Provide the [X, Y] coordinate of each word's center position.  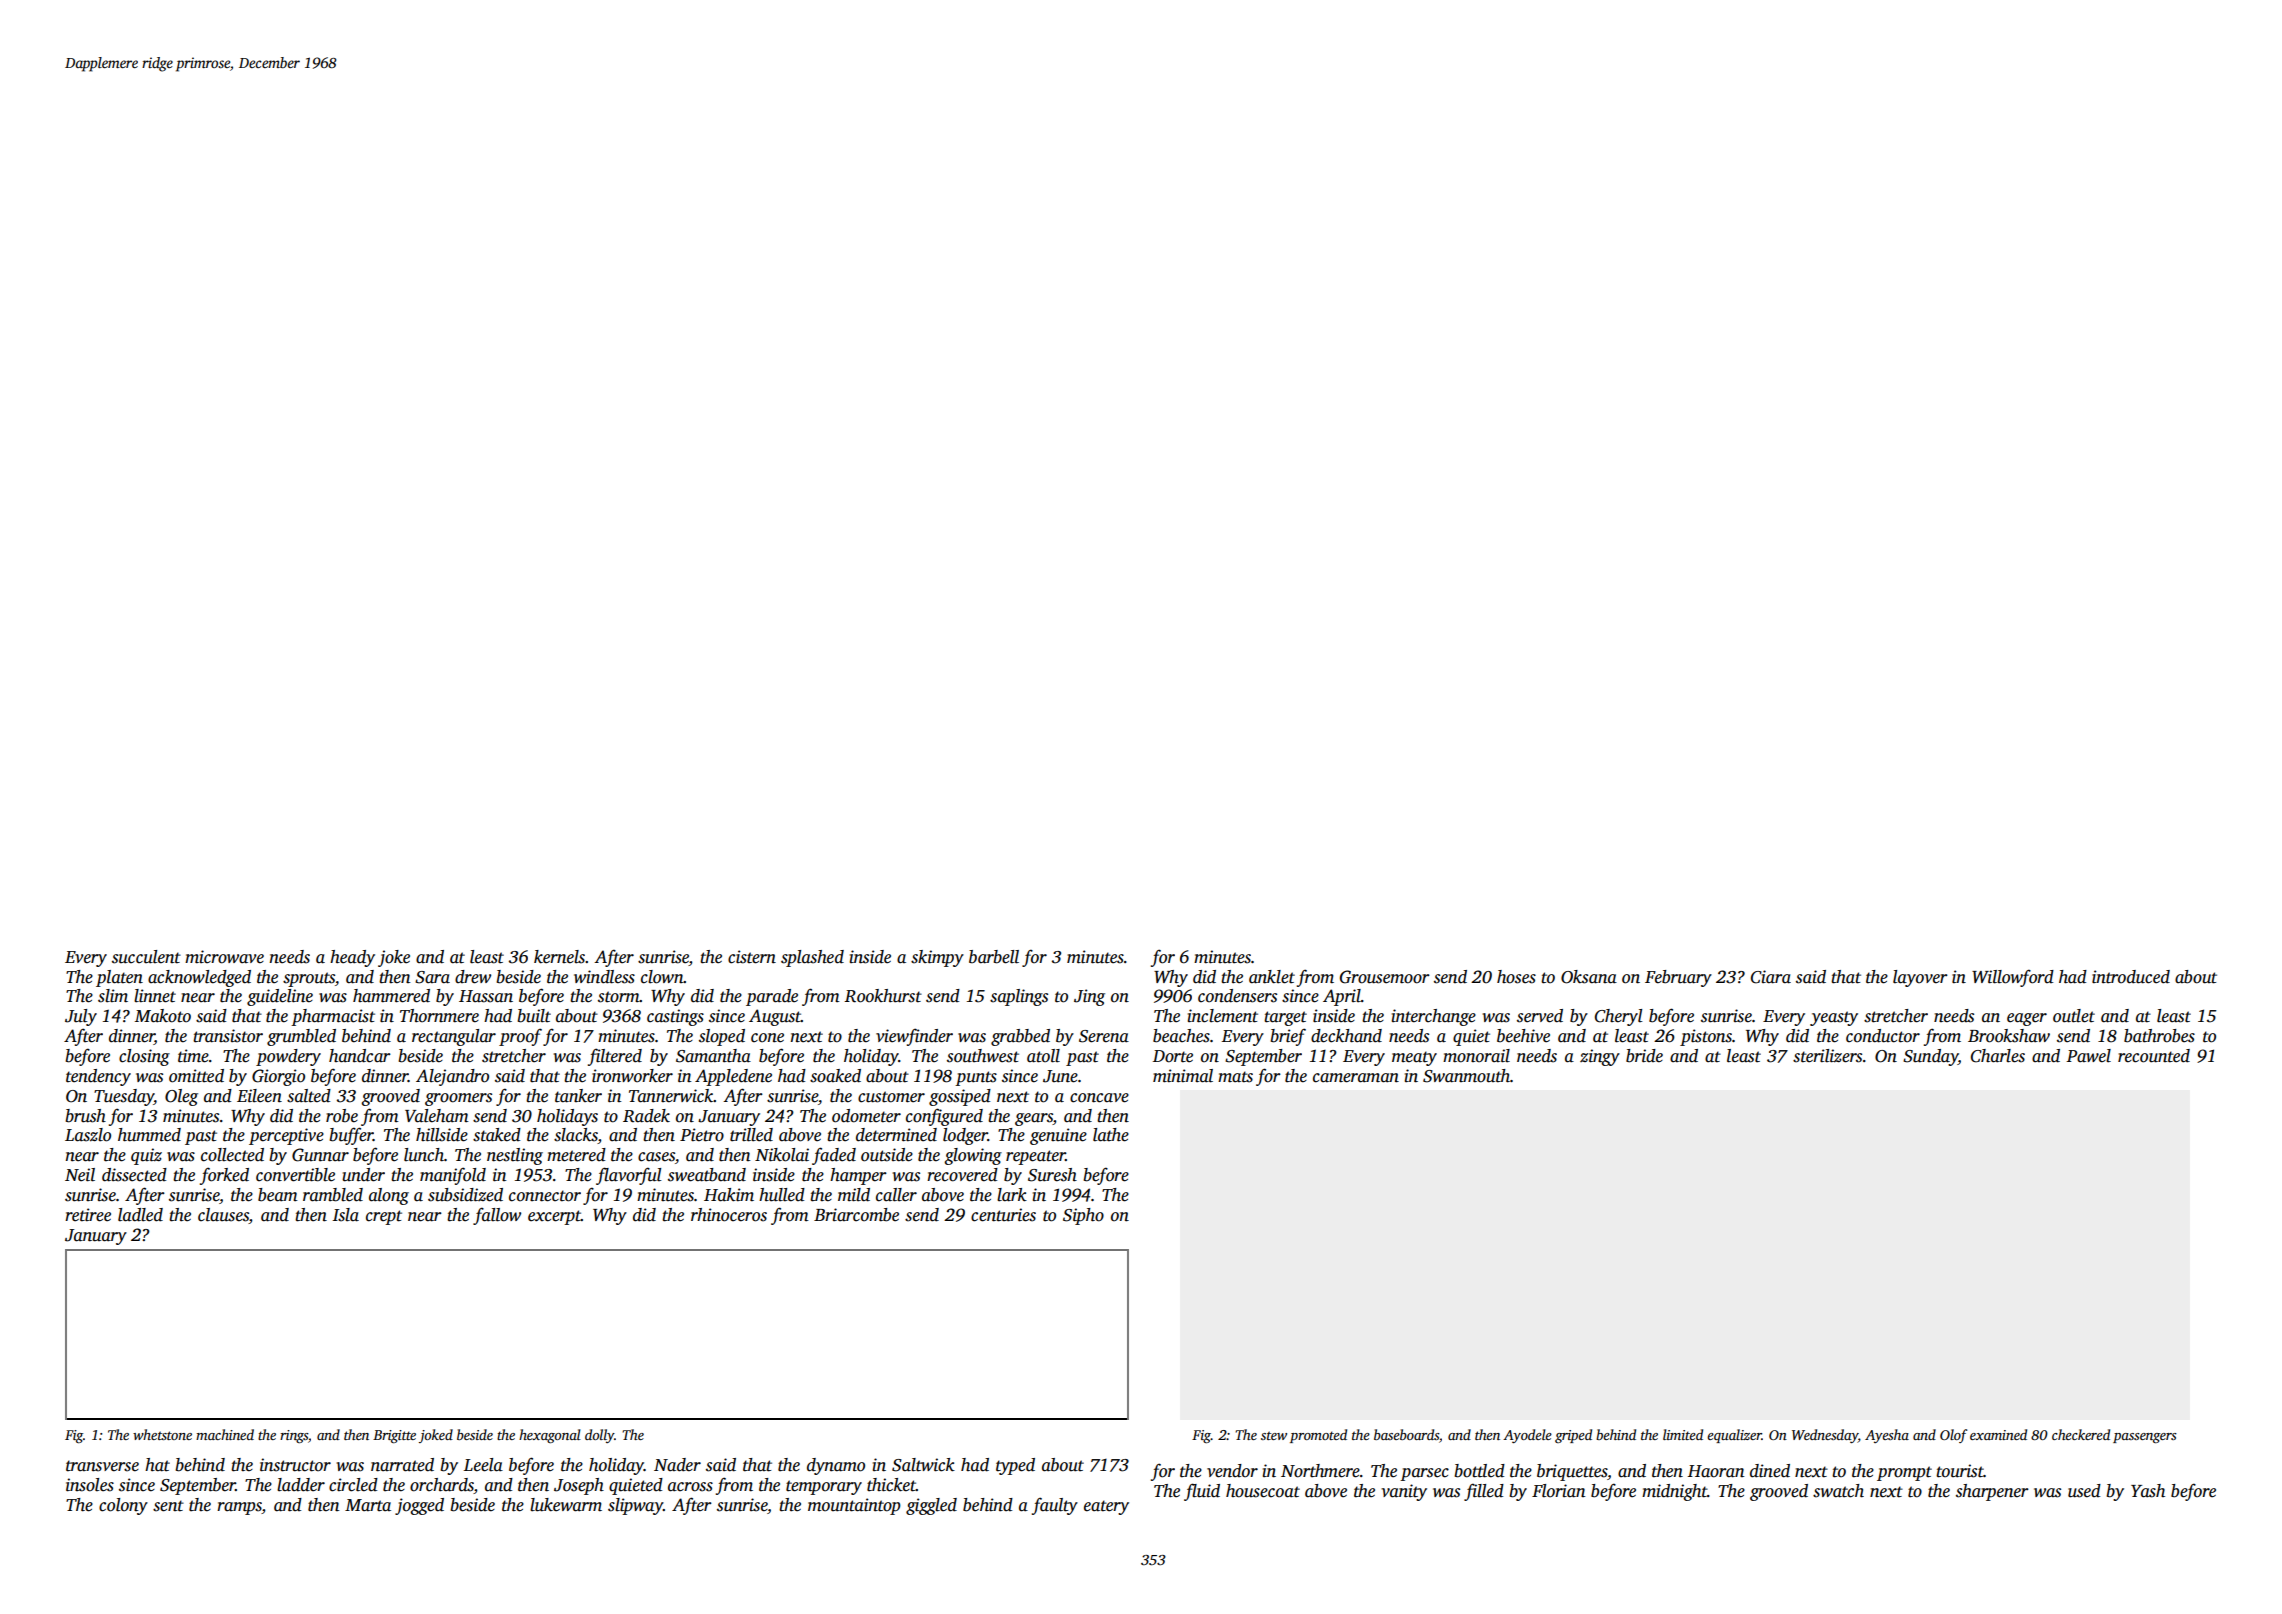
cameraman [1356, 1078]
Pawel [2088, 1056]
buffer [351, 1136]
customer [891, 1097]
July [81, 1017]
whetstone [162, 1434]
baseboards [1406, 1434]
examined [1998, 1434]
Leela [483, 1465]
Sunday [1930, 1057]
